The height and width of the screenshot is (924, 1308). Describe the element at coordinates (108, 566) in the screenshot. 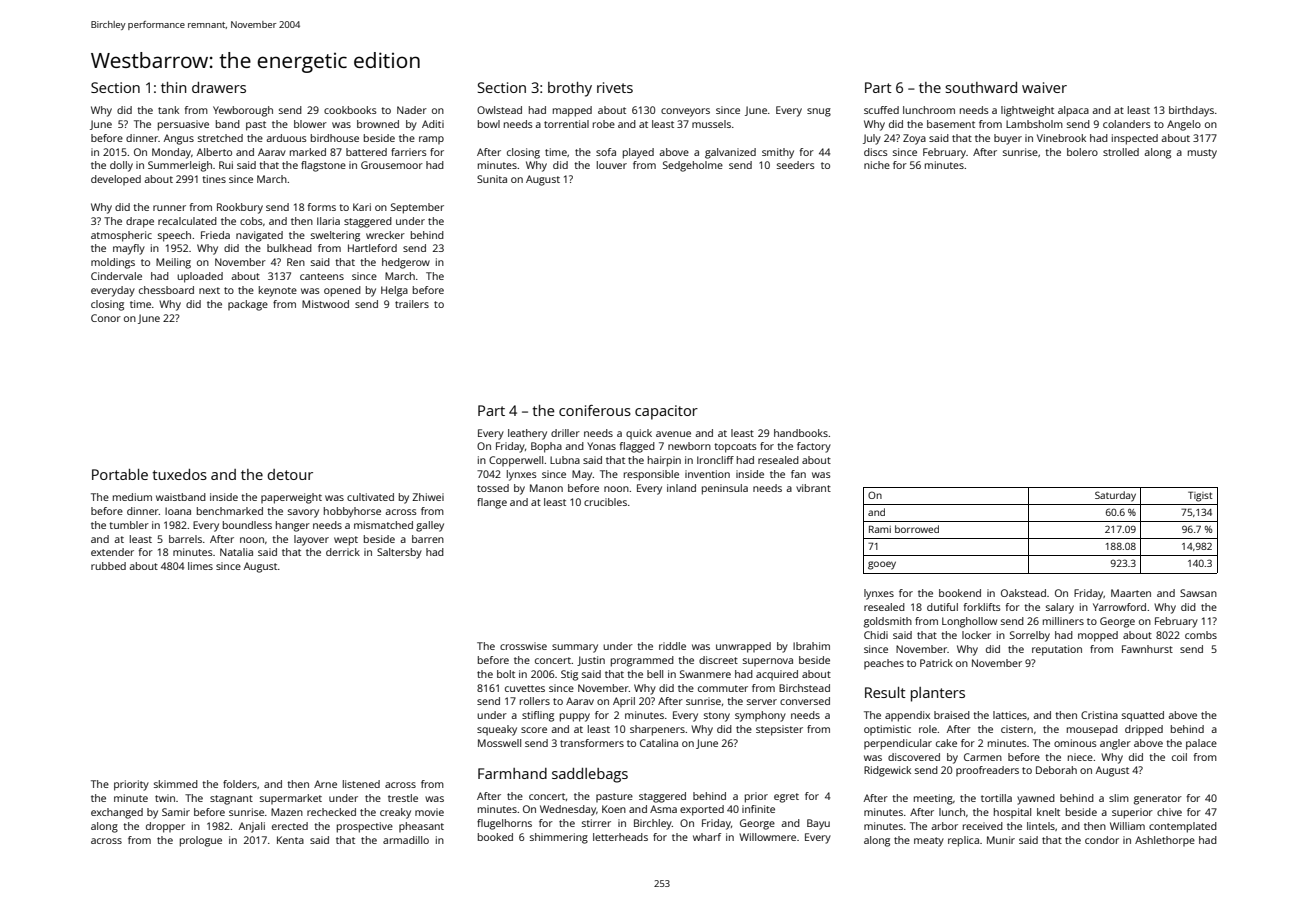

I see `rubbed` at that location.
